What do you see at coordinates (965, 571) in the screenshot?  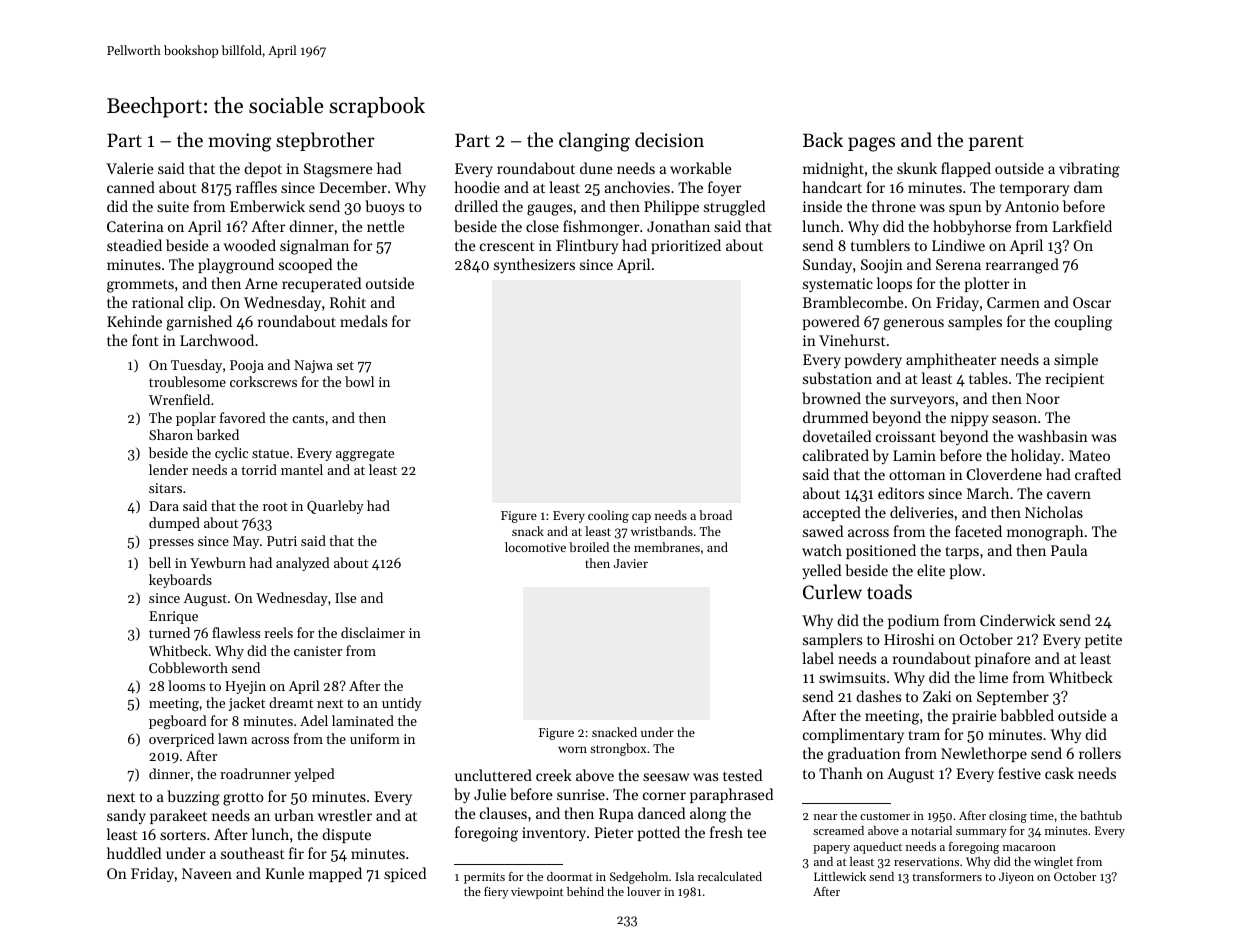 I see `plow` at bounding box center [965, 571].
